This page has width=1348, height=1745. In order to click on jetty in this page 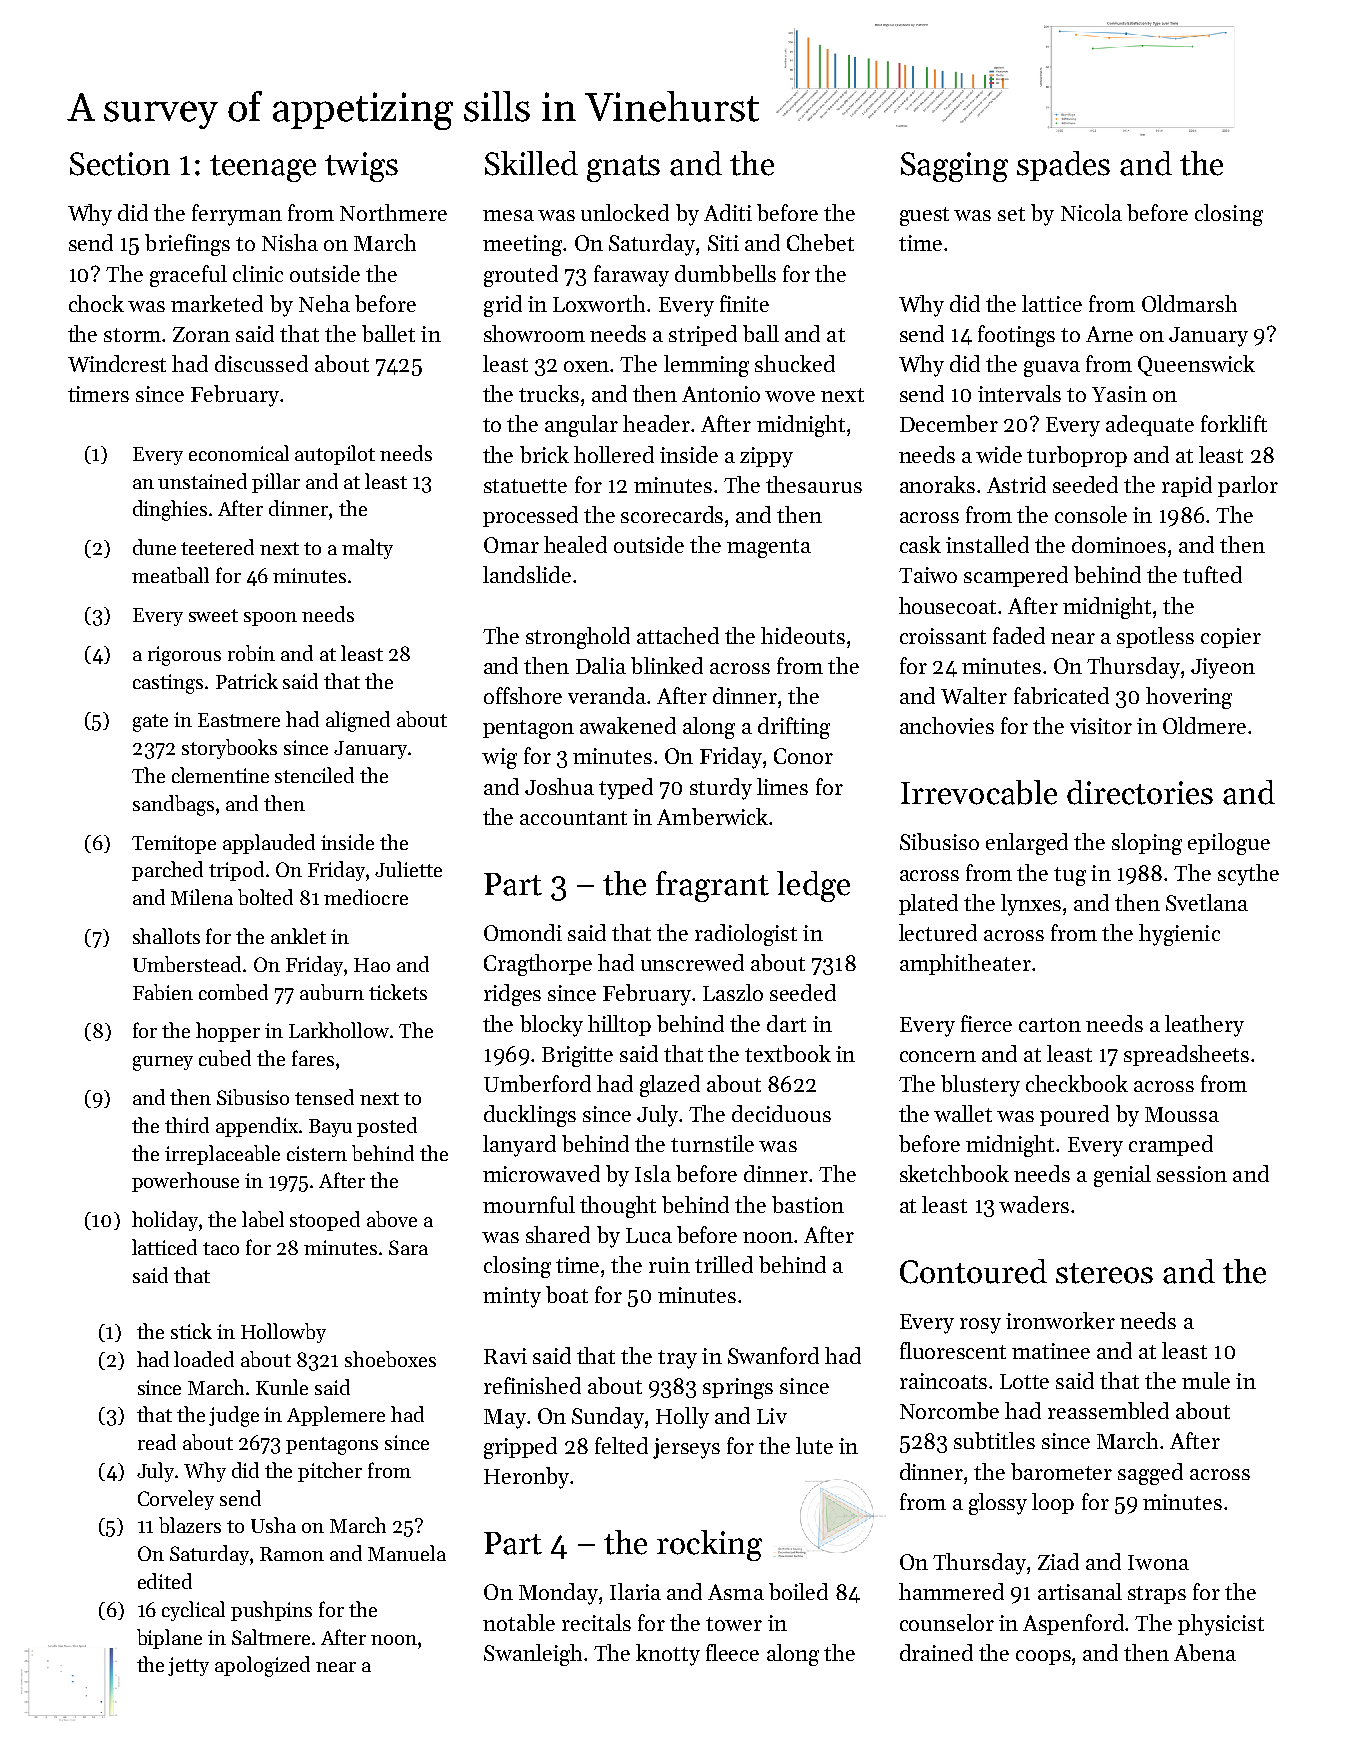, I will do `click(188, 1666)`.
